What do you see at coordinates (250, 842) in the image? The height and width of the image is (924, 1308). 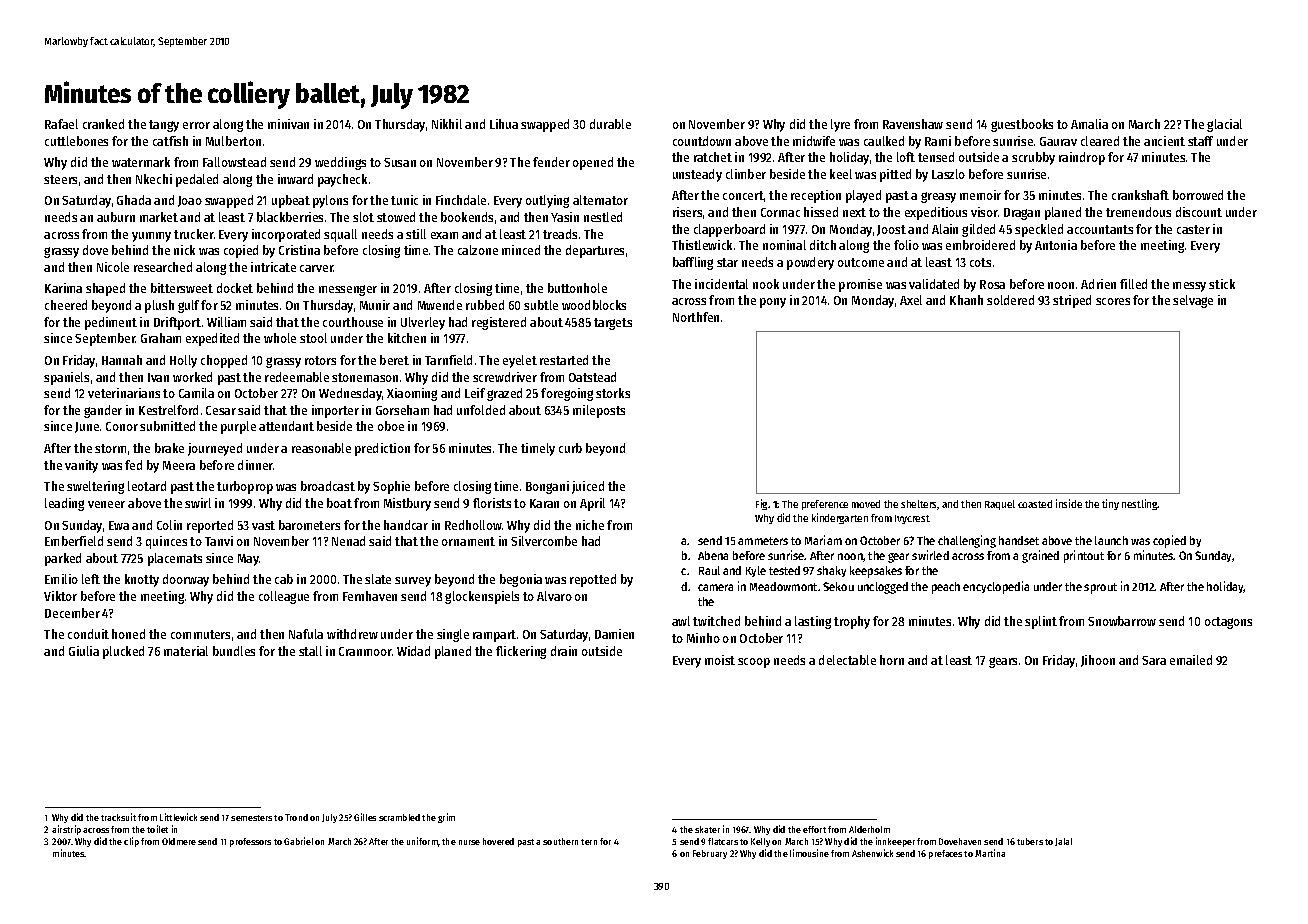 I see `professors` at bounding box center [250, 842].
